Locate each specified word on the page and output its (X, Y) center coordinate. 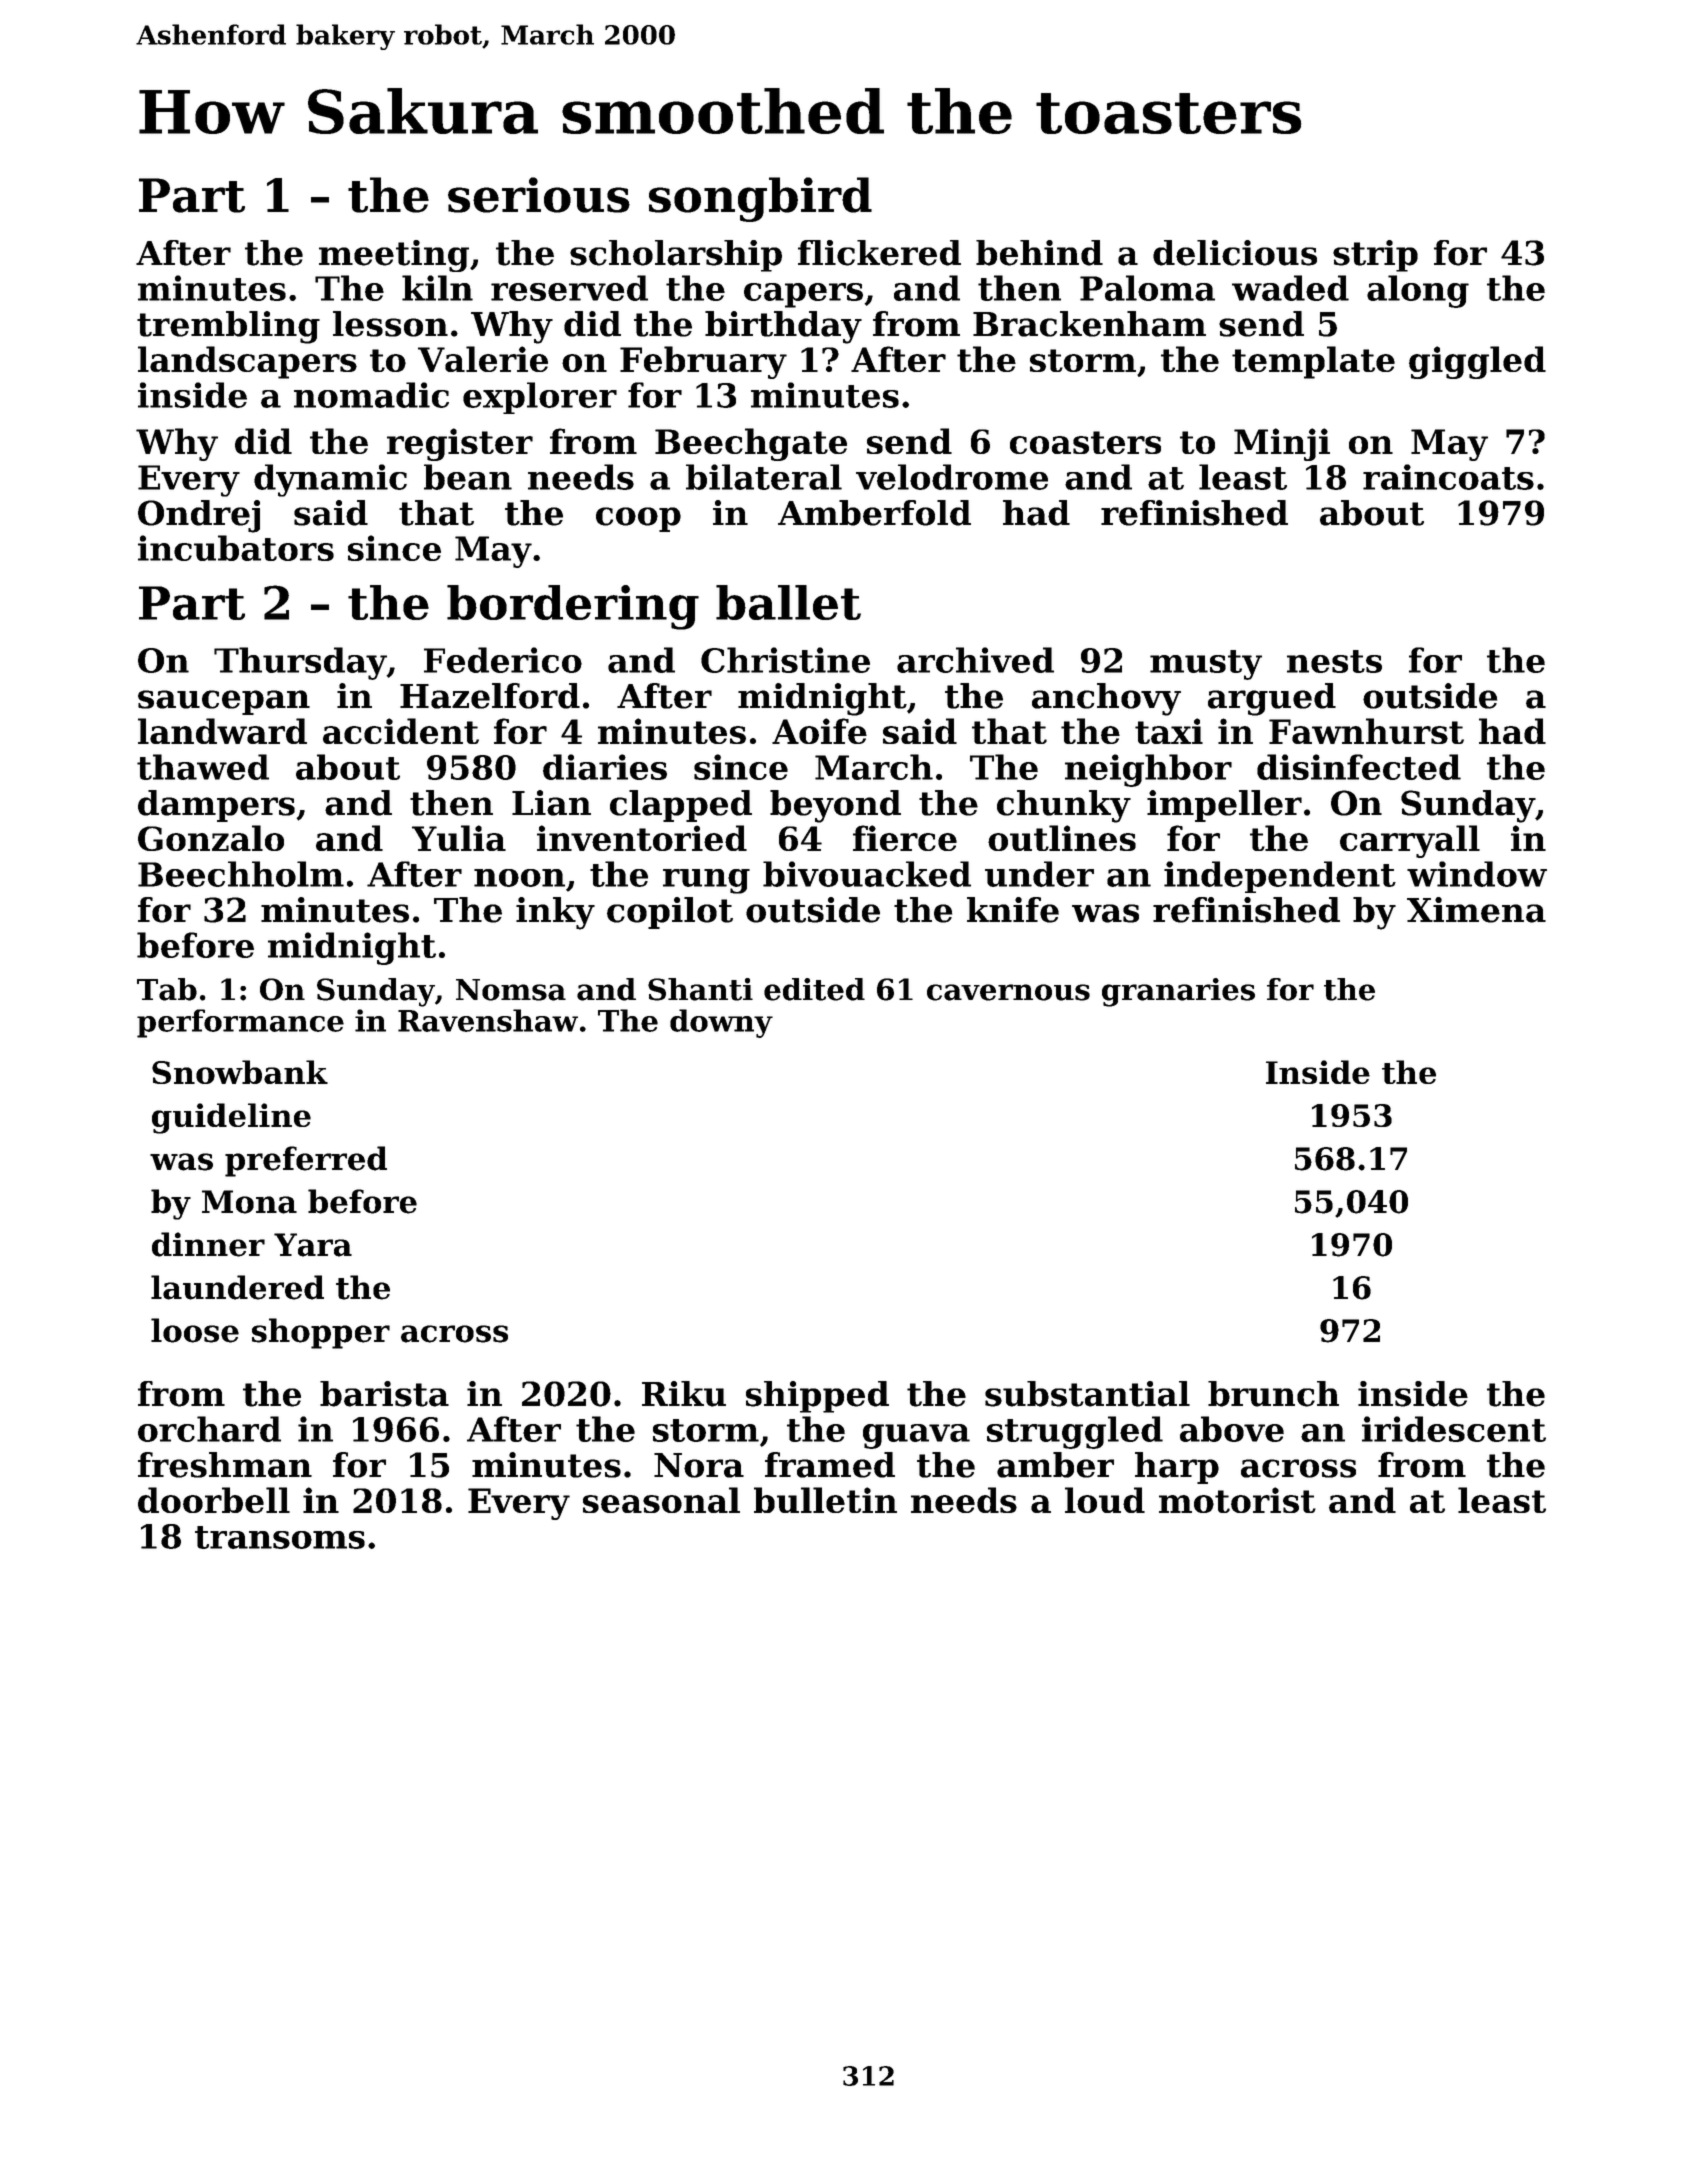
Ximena (1476, 910)
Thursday (300, 663)
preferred (306, 1161)
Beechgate (751, 444)
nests (1334, 661)
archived (975, 660)
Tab (167, 989)
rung (706, 881)
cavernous (1008, 992)
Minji (1282, 444)
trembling (228, 327)
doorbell (214, 1500)
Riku (684, 1394)
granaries (1178, 992)
